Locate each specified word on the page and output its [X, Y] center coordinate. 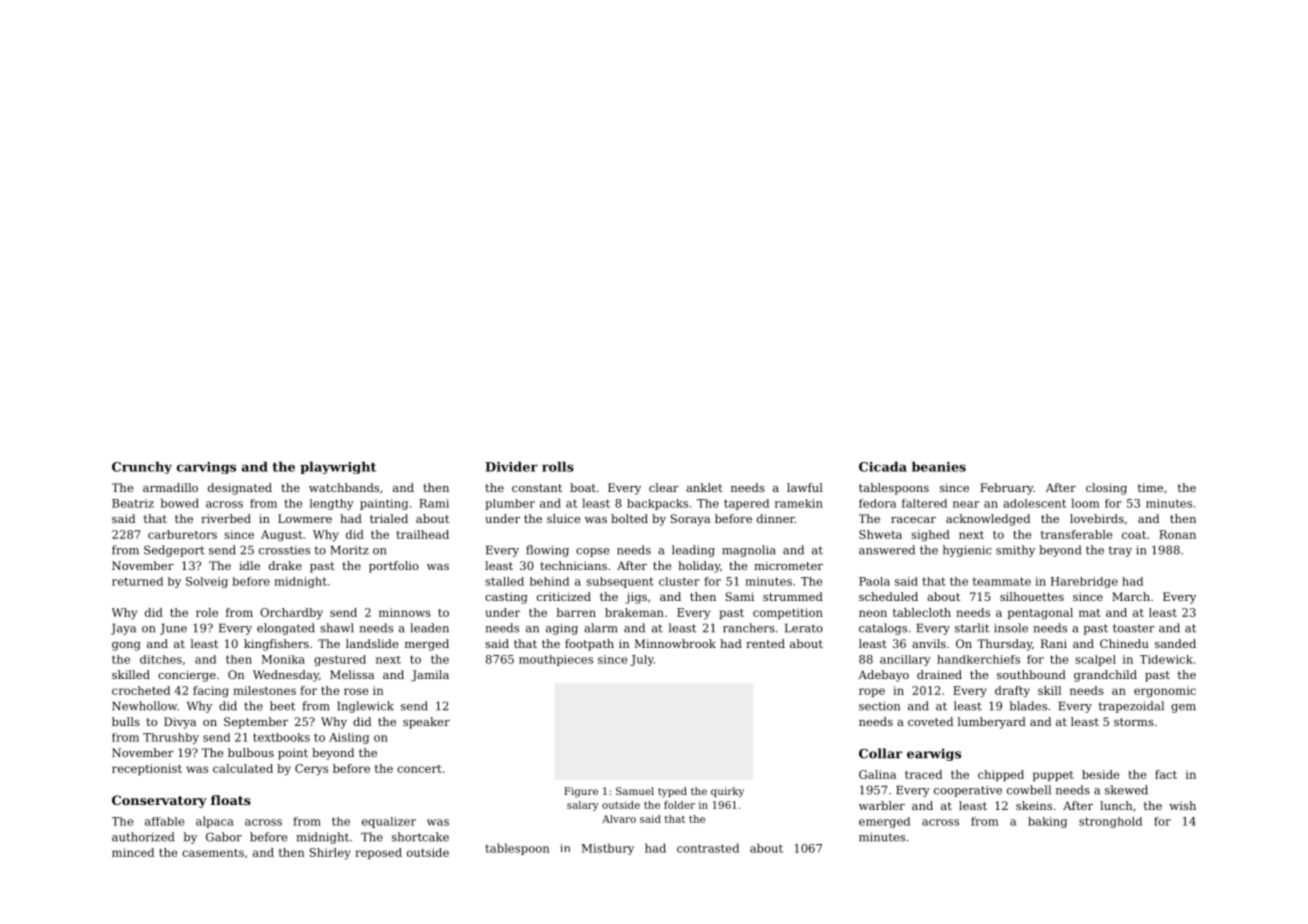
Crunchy [142, 468]
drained [939, 674]
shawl [337, 628]
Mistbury [607, 849]
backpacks [657, 504]
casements [213, 853]
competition [788, 613]
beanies [939, 467]
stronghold [1110, 822]
